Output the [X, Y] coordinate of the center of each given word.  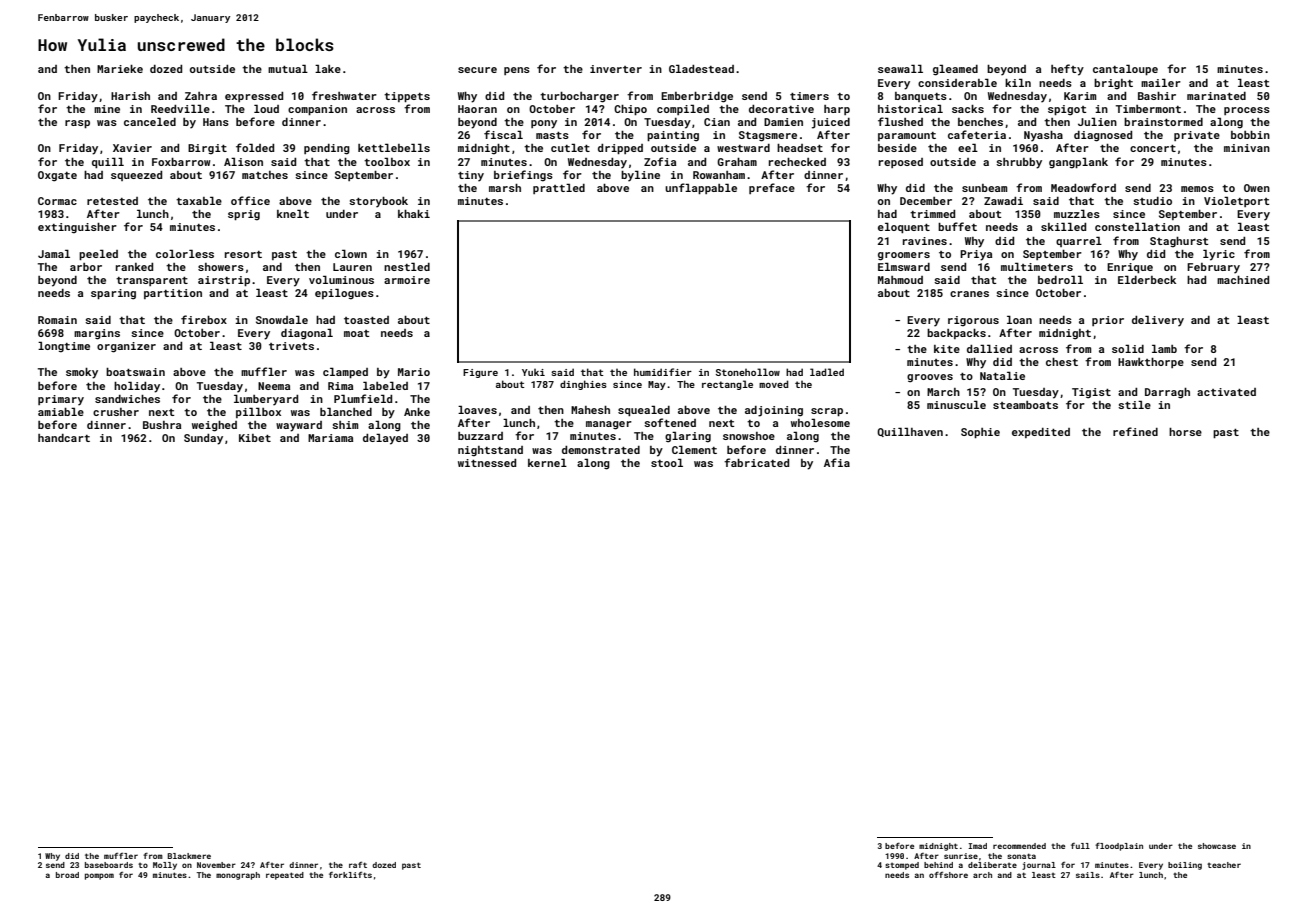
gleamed [955, 70]
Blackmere [189, 856]
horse [1185, 432]
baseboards [109, 865]
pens [517, 71]
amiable [61, 411]
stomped [902, 866]
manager [609, 425]
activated [1226, 392]
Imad [977, 846]
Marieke [120, 69]
